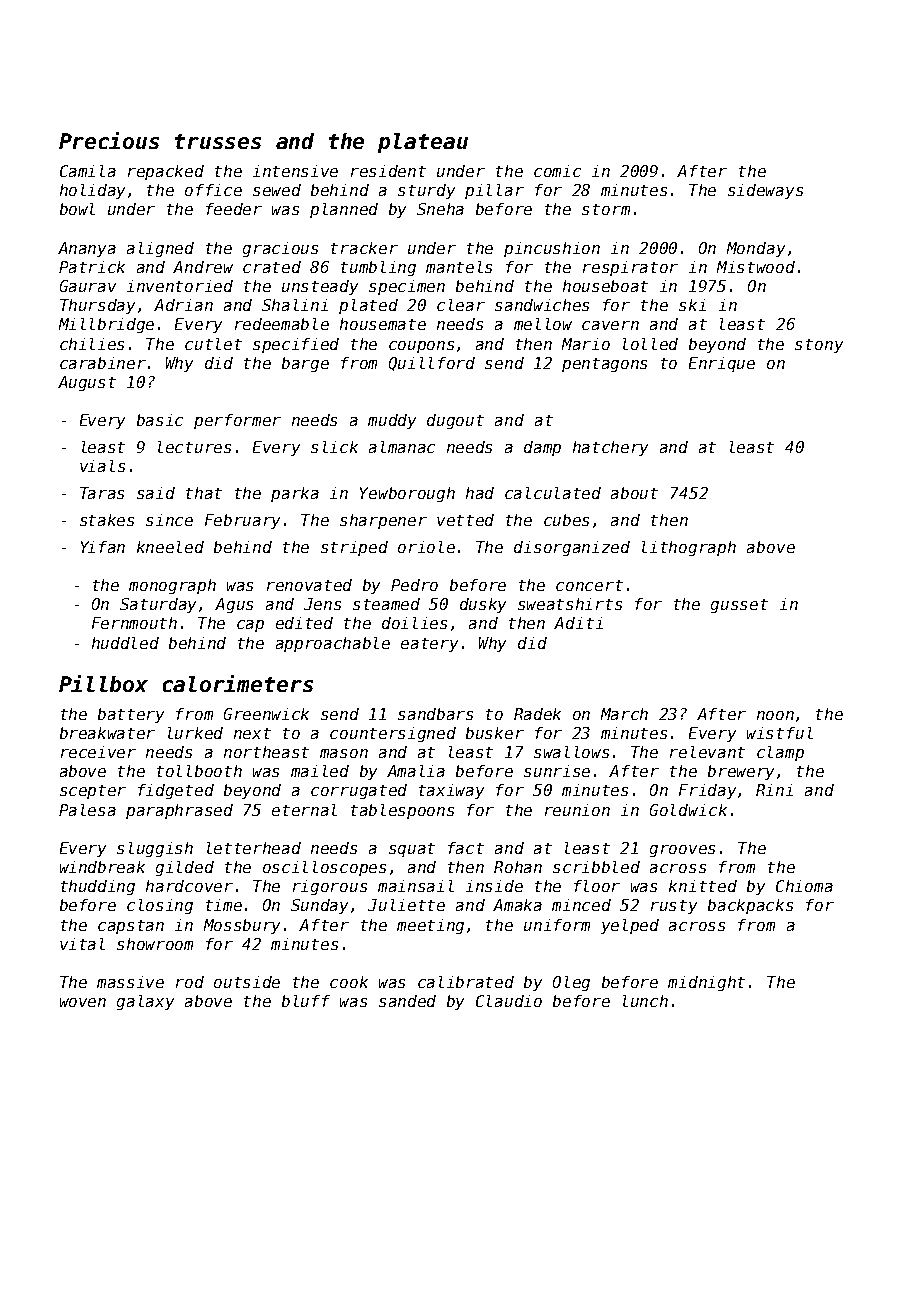 This image has width=908, height=1316. I want to click on Precious, so click(109, 140).
